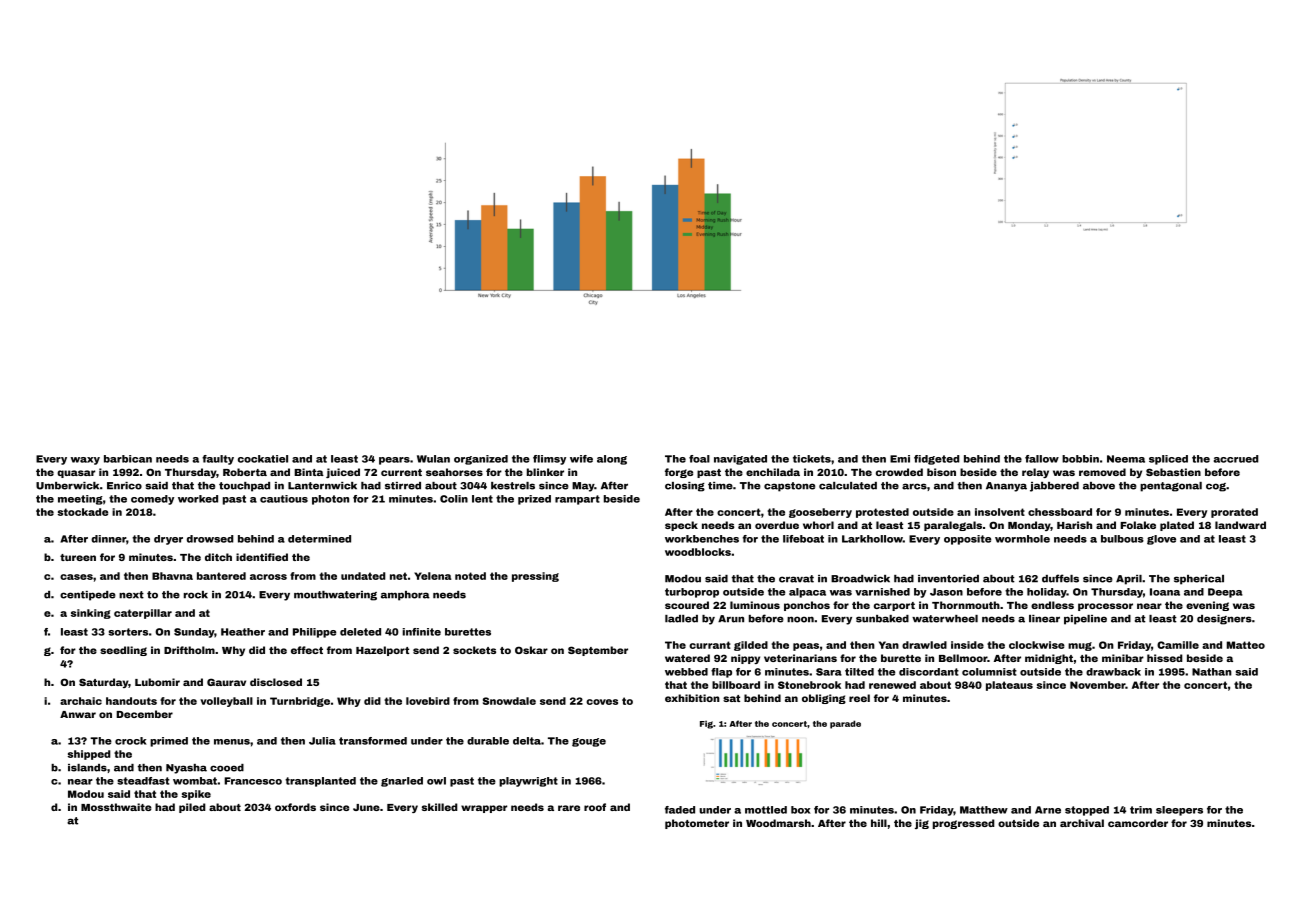  Describe the element at coordinates (245, 472) in the page. I see `Roberta` at that location.
